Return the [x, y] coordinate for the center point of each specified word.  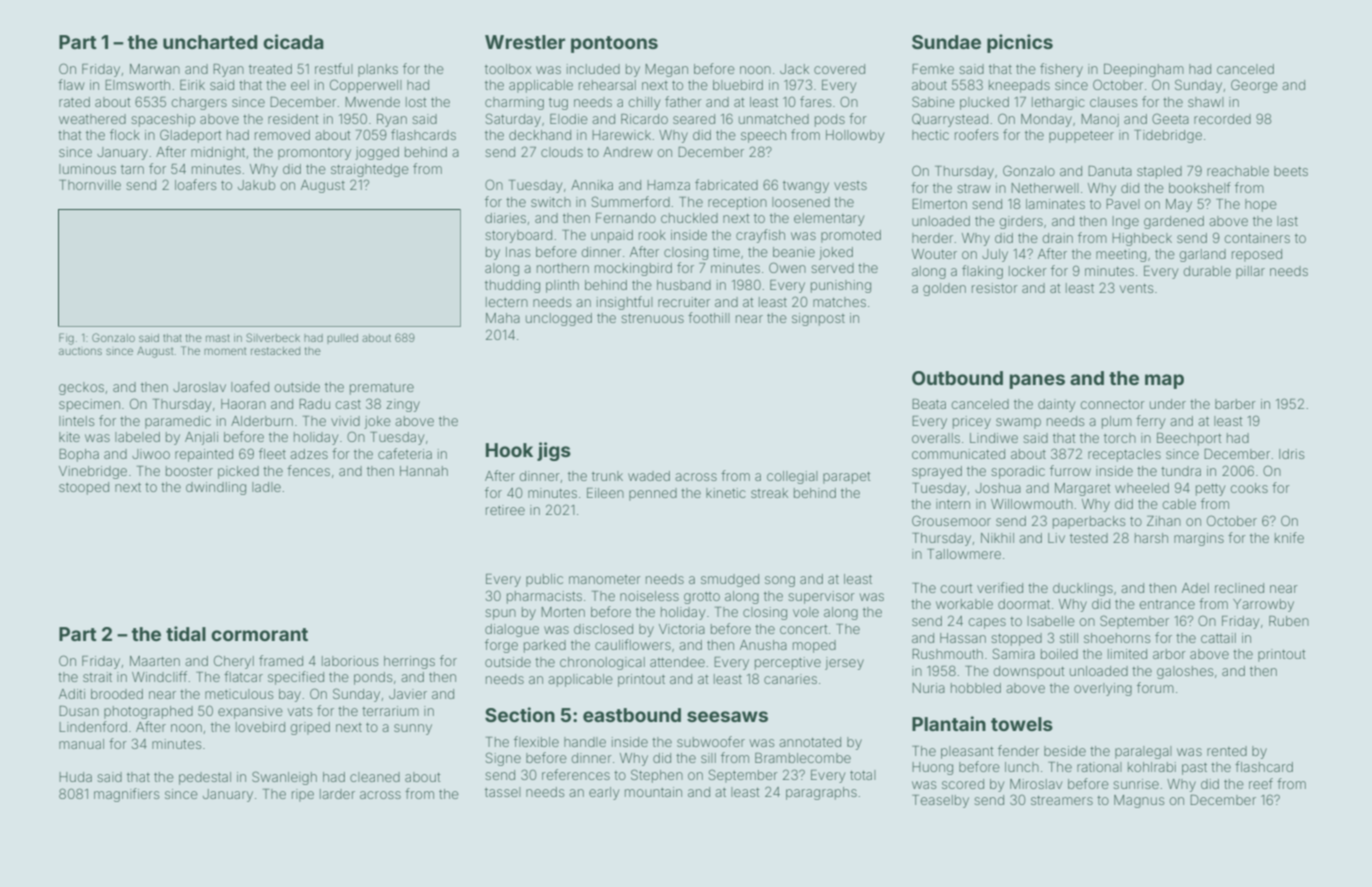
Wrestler [525, 42]
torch [1120, 438]
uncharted [210, 42]
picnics [1020, 43]
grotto [702, 598]
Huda [75, 777]
